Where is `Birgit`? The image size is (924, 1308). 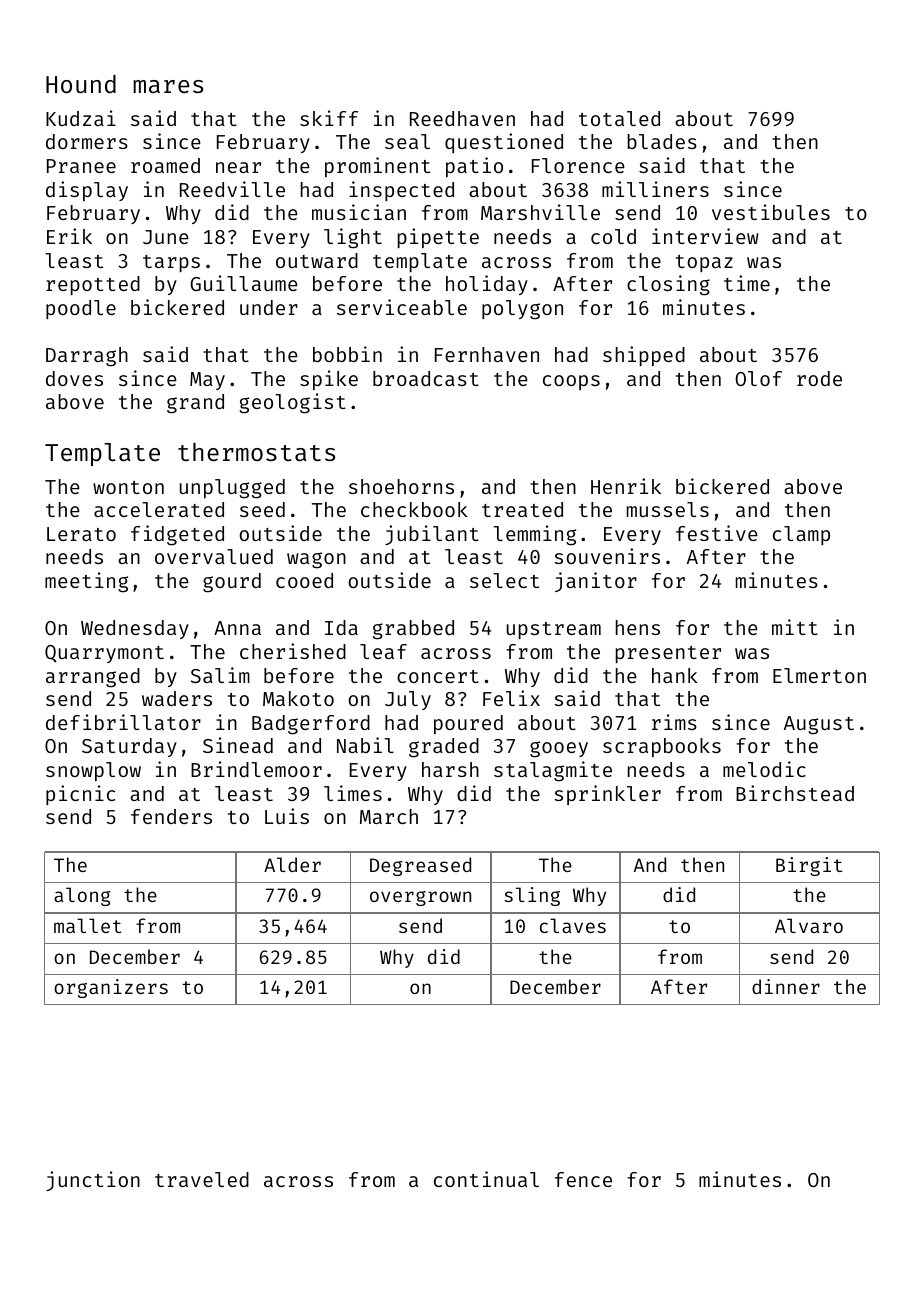 Birgit is located at coordinates (809, 866).
